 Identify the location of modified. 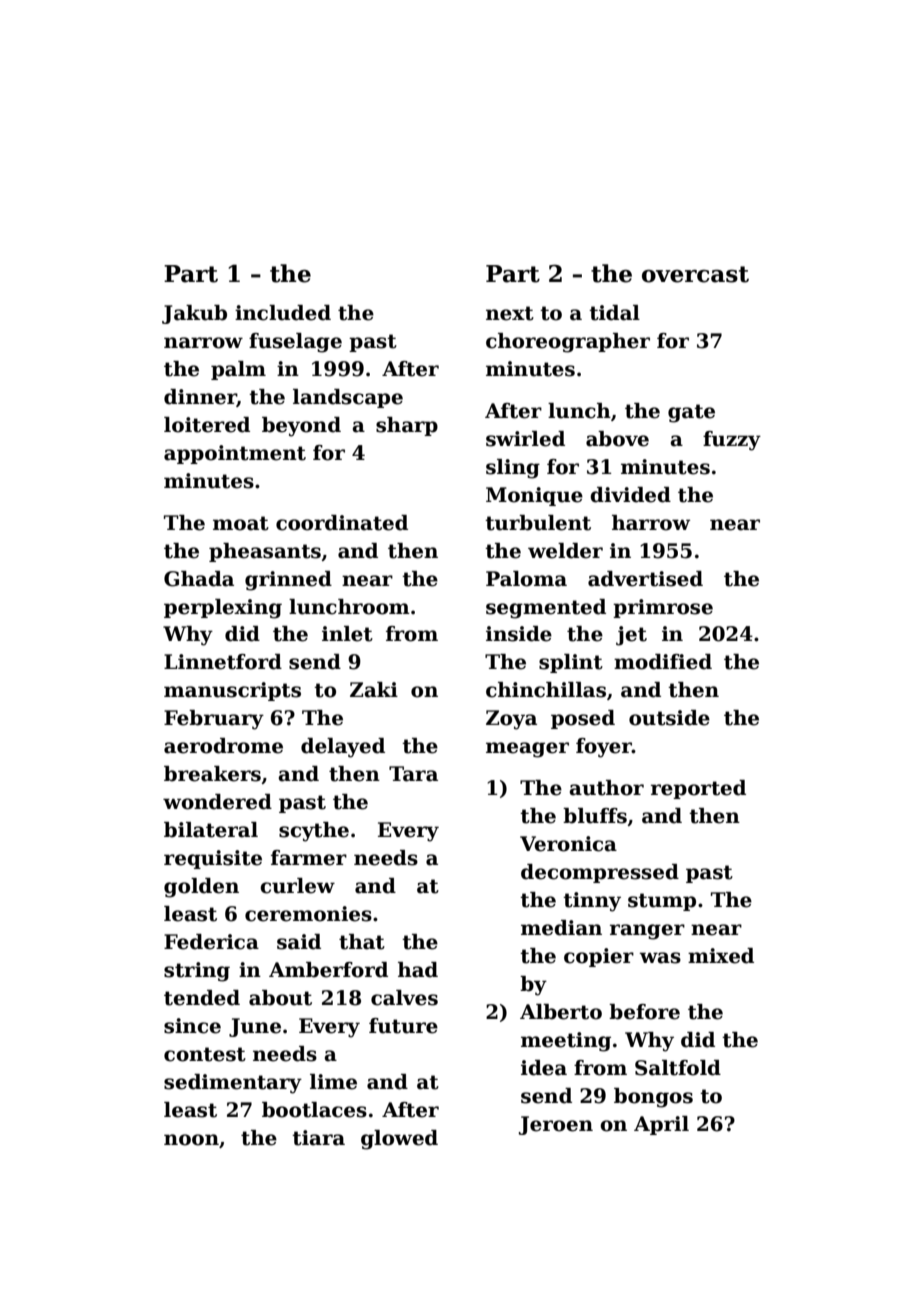
(663, 662).
